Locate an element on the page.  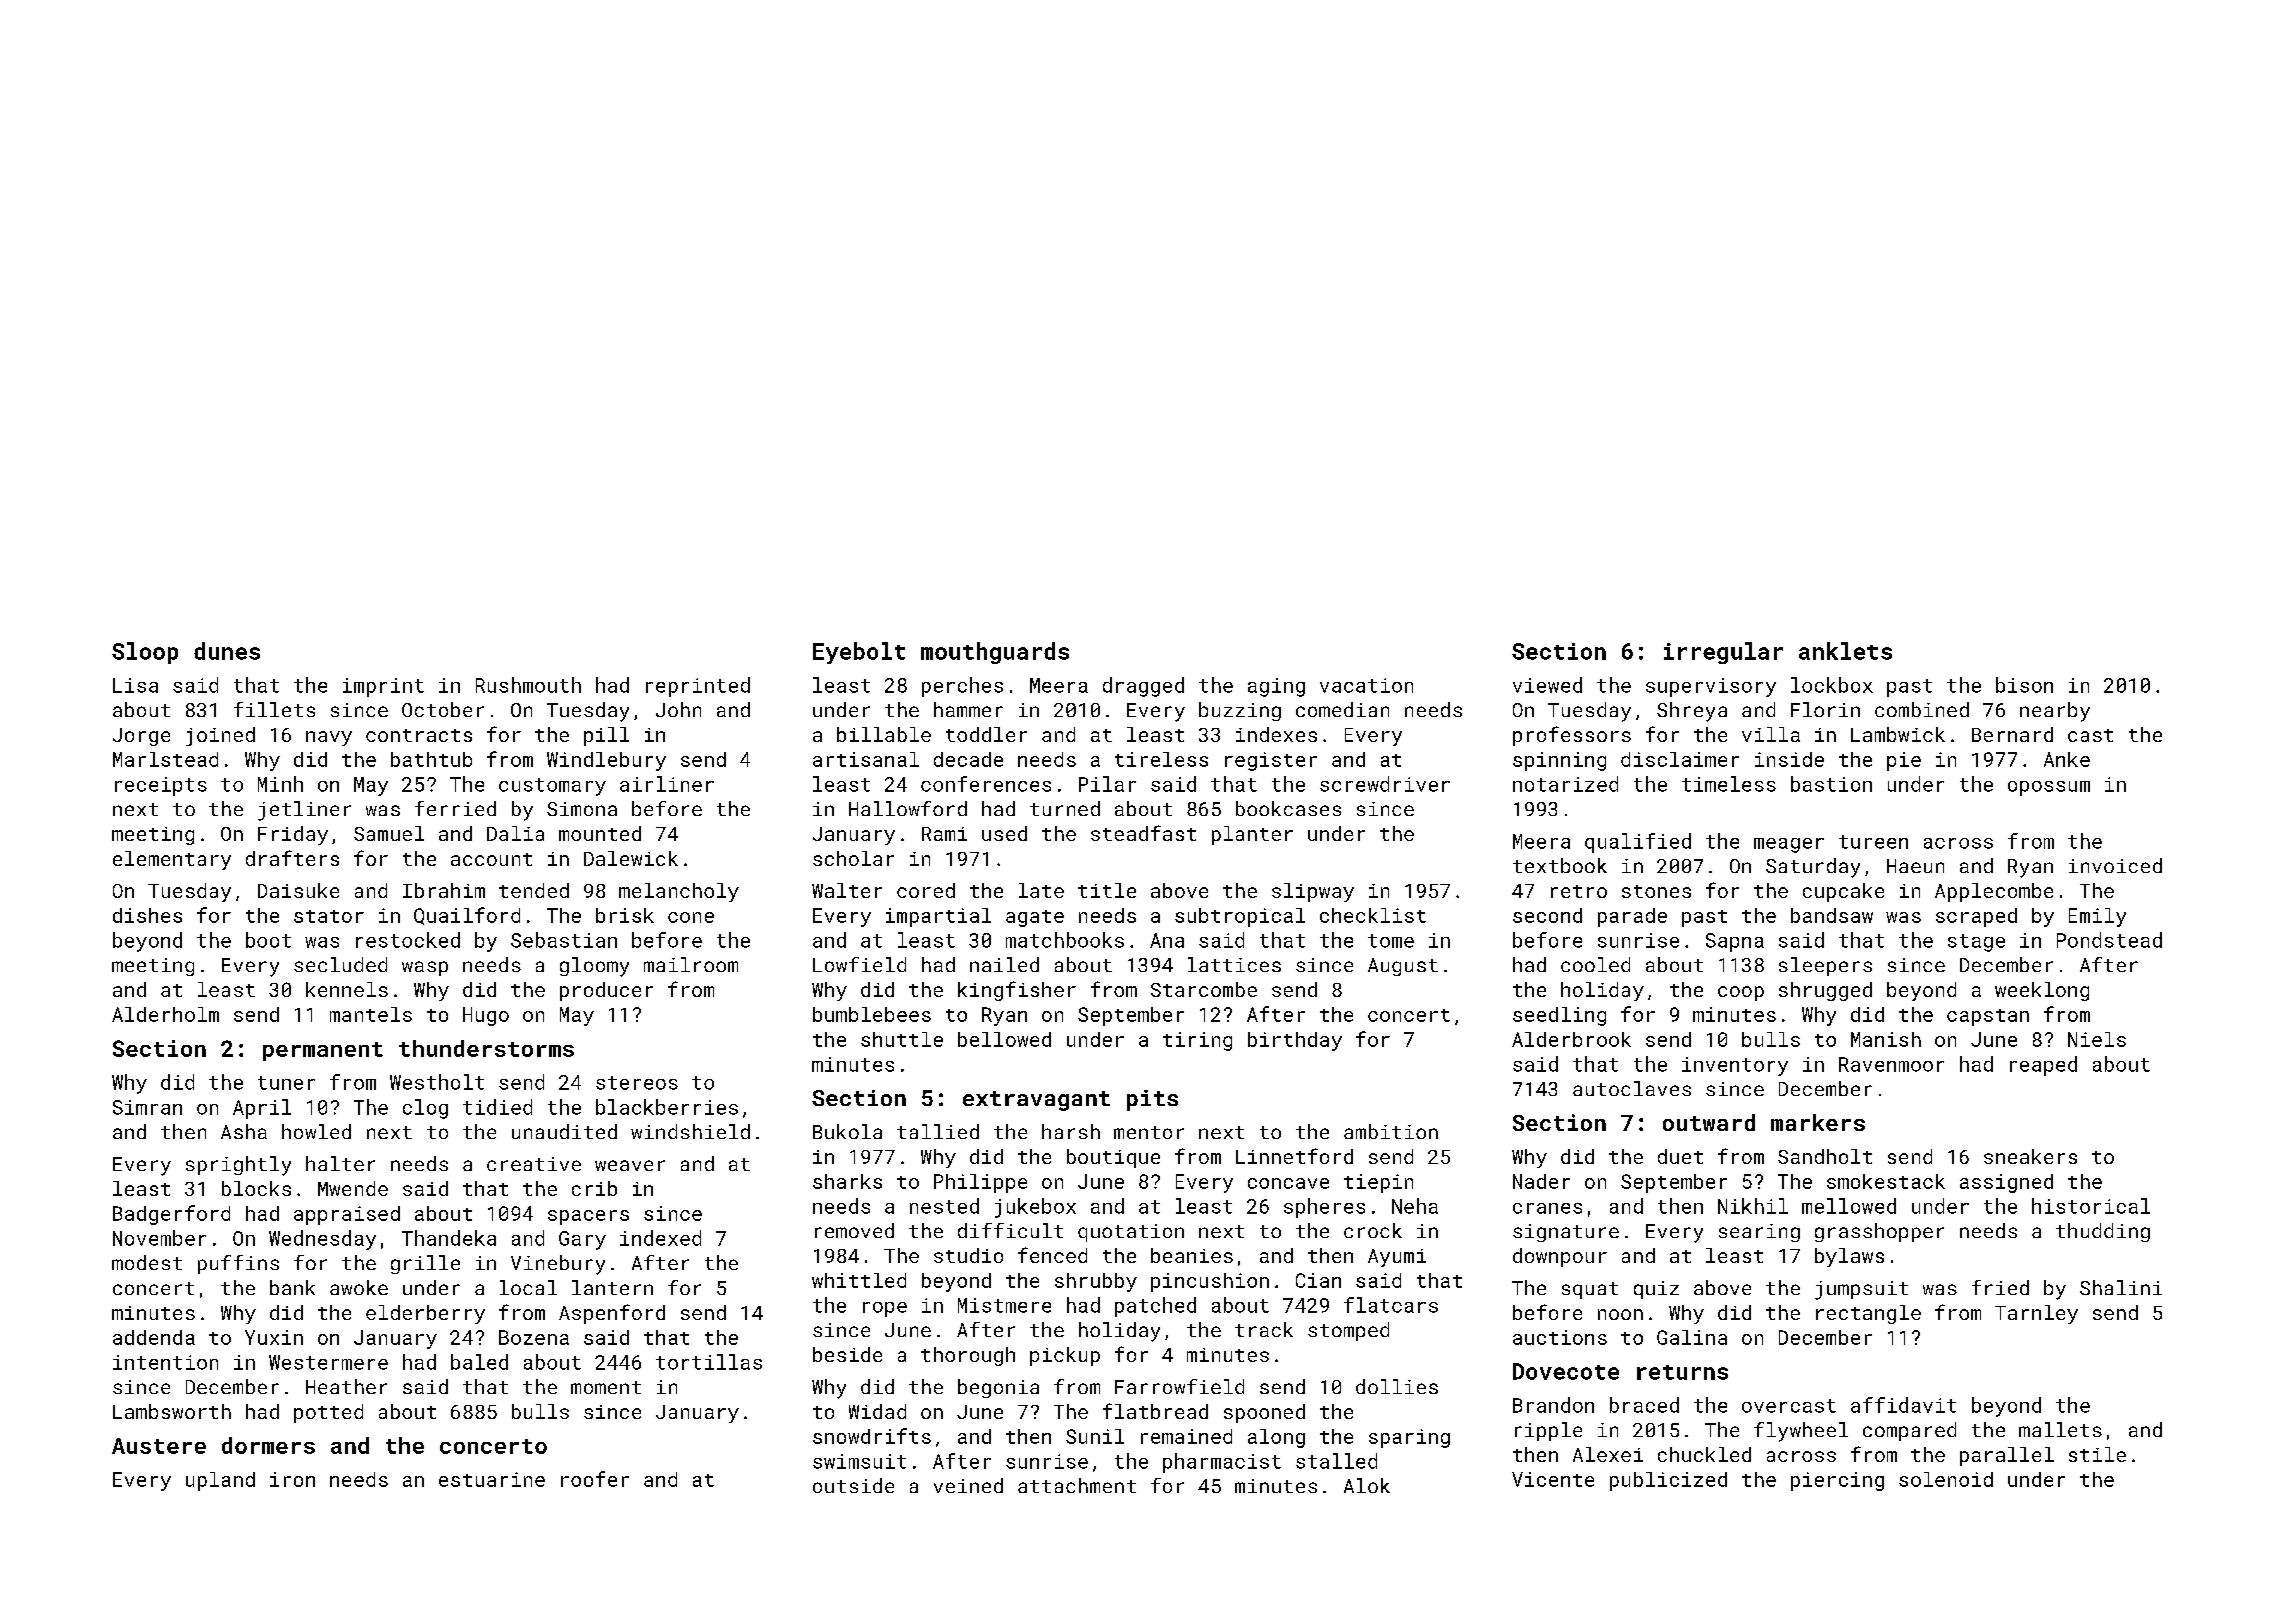
attachment is located at coordinates (1077, 1485).
